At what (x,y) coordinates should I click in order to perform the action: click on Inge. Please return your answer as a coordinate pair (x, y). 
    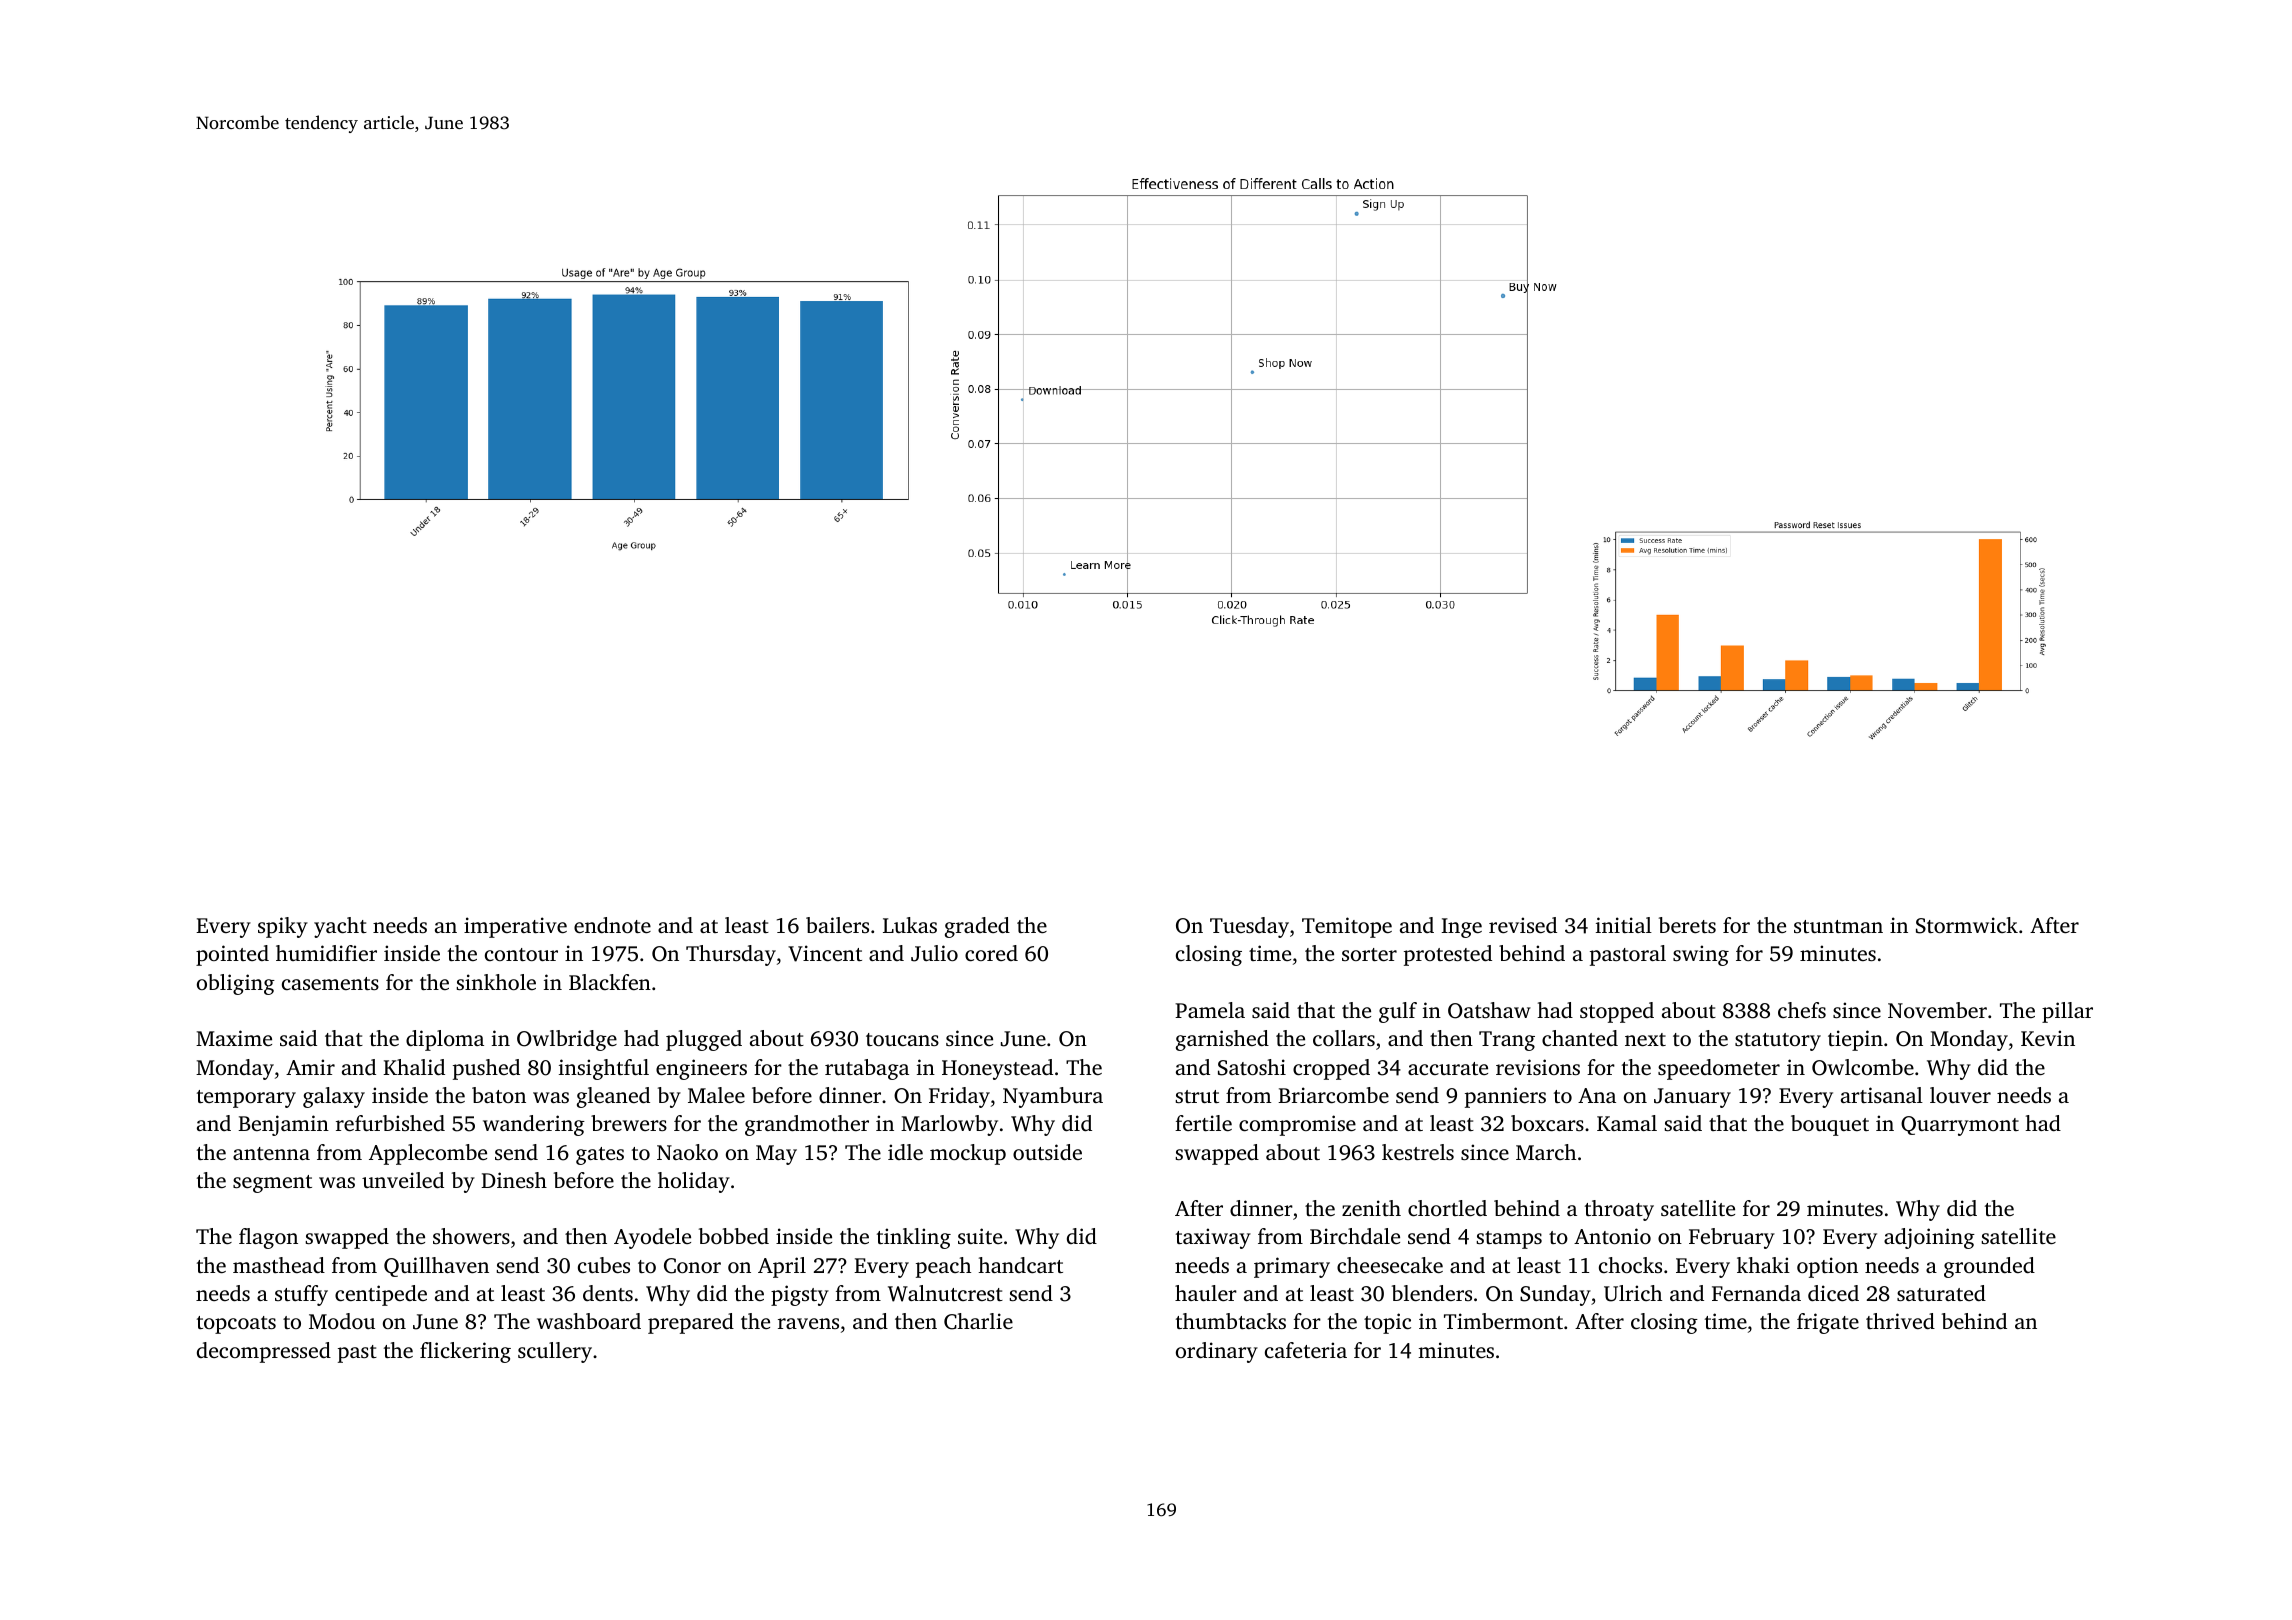
    Looking at the image, I should click on (1461, 928).
